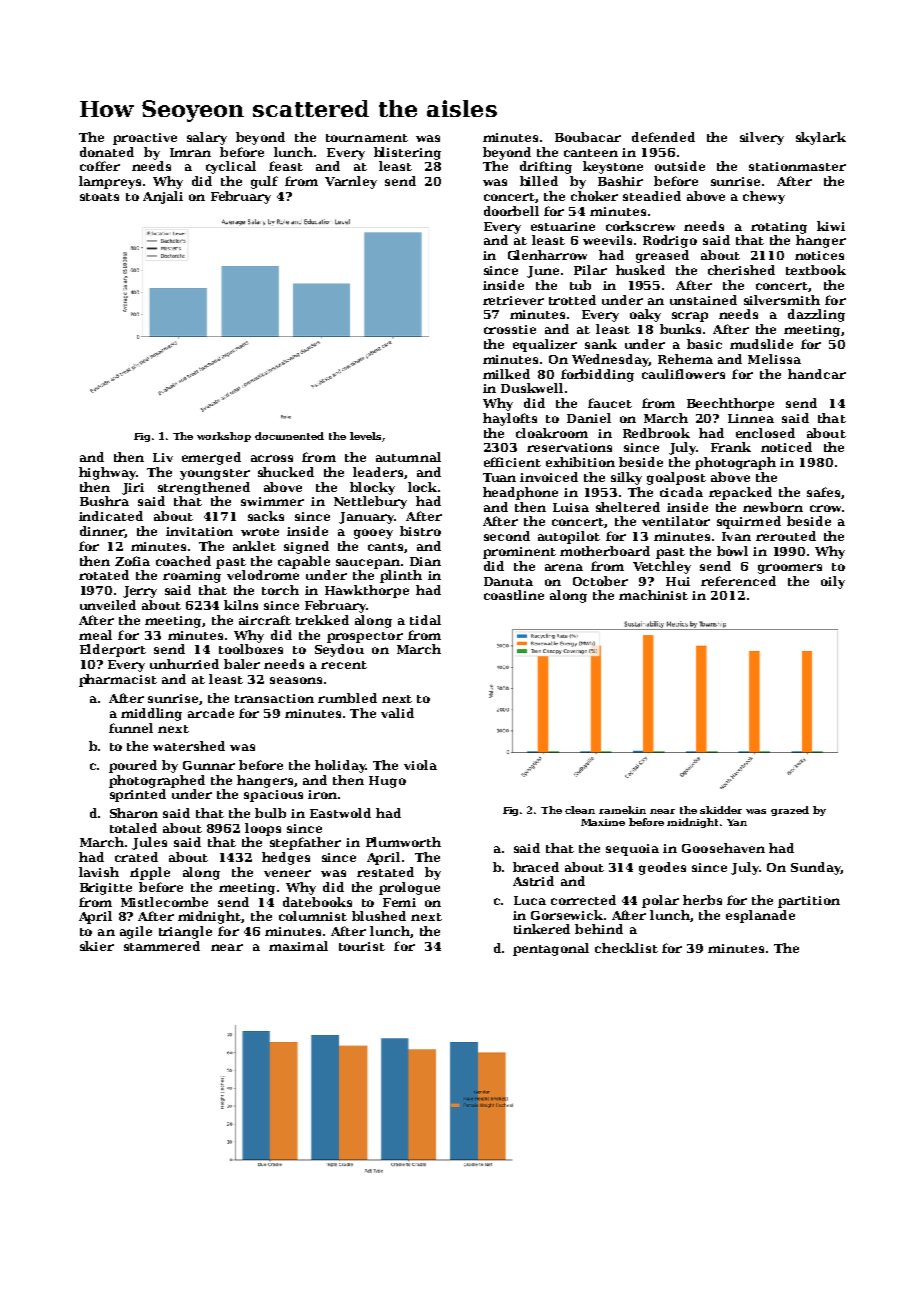 This document has height=1308, width=924. I want to click on checklist, so click(626, 948).
